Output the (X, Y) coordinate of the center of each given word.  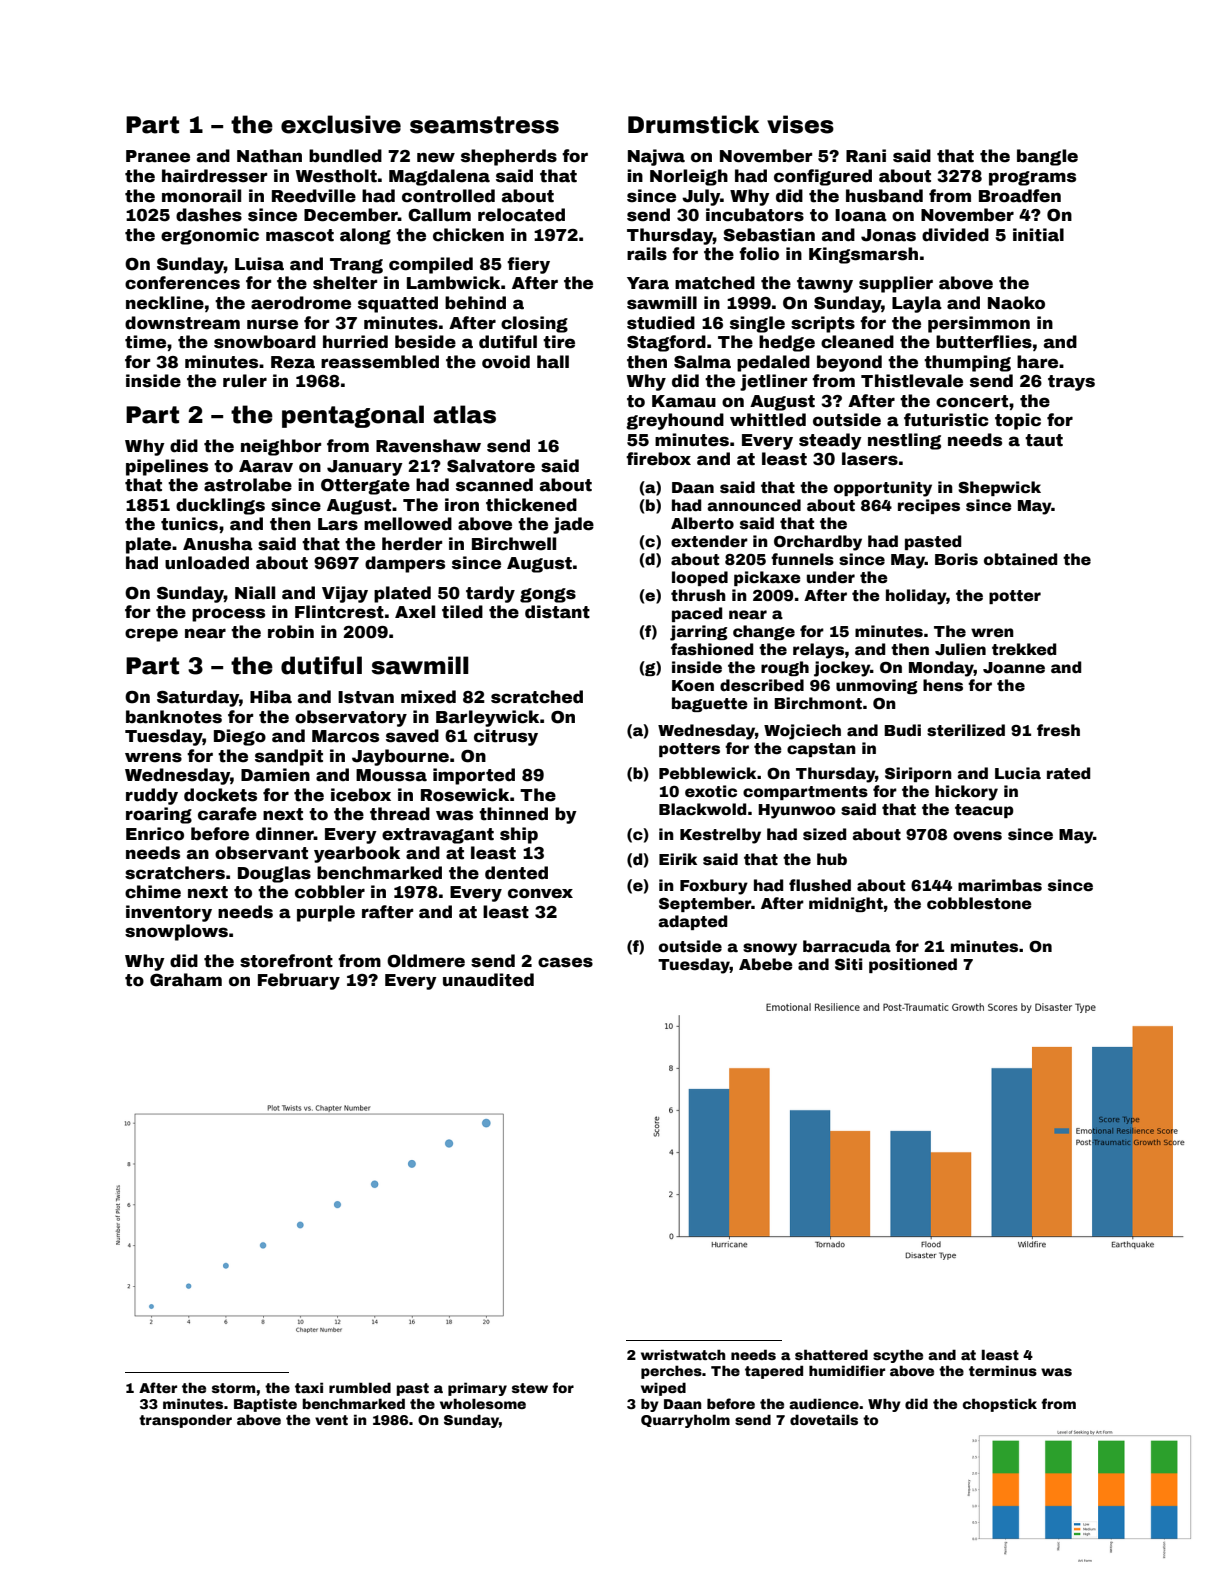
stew (530, 1388)
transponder (185, 1421)
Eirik (678, 859)
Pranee (158, 156)
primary (477, 1389)
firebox (658, 459)
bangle (1047, 157)
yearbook (357, 854)
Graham (186, 980)
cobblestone (979, 903)
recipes (929, 506)
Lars (338, 524)
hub (832, 859)
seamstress (484, 125)
